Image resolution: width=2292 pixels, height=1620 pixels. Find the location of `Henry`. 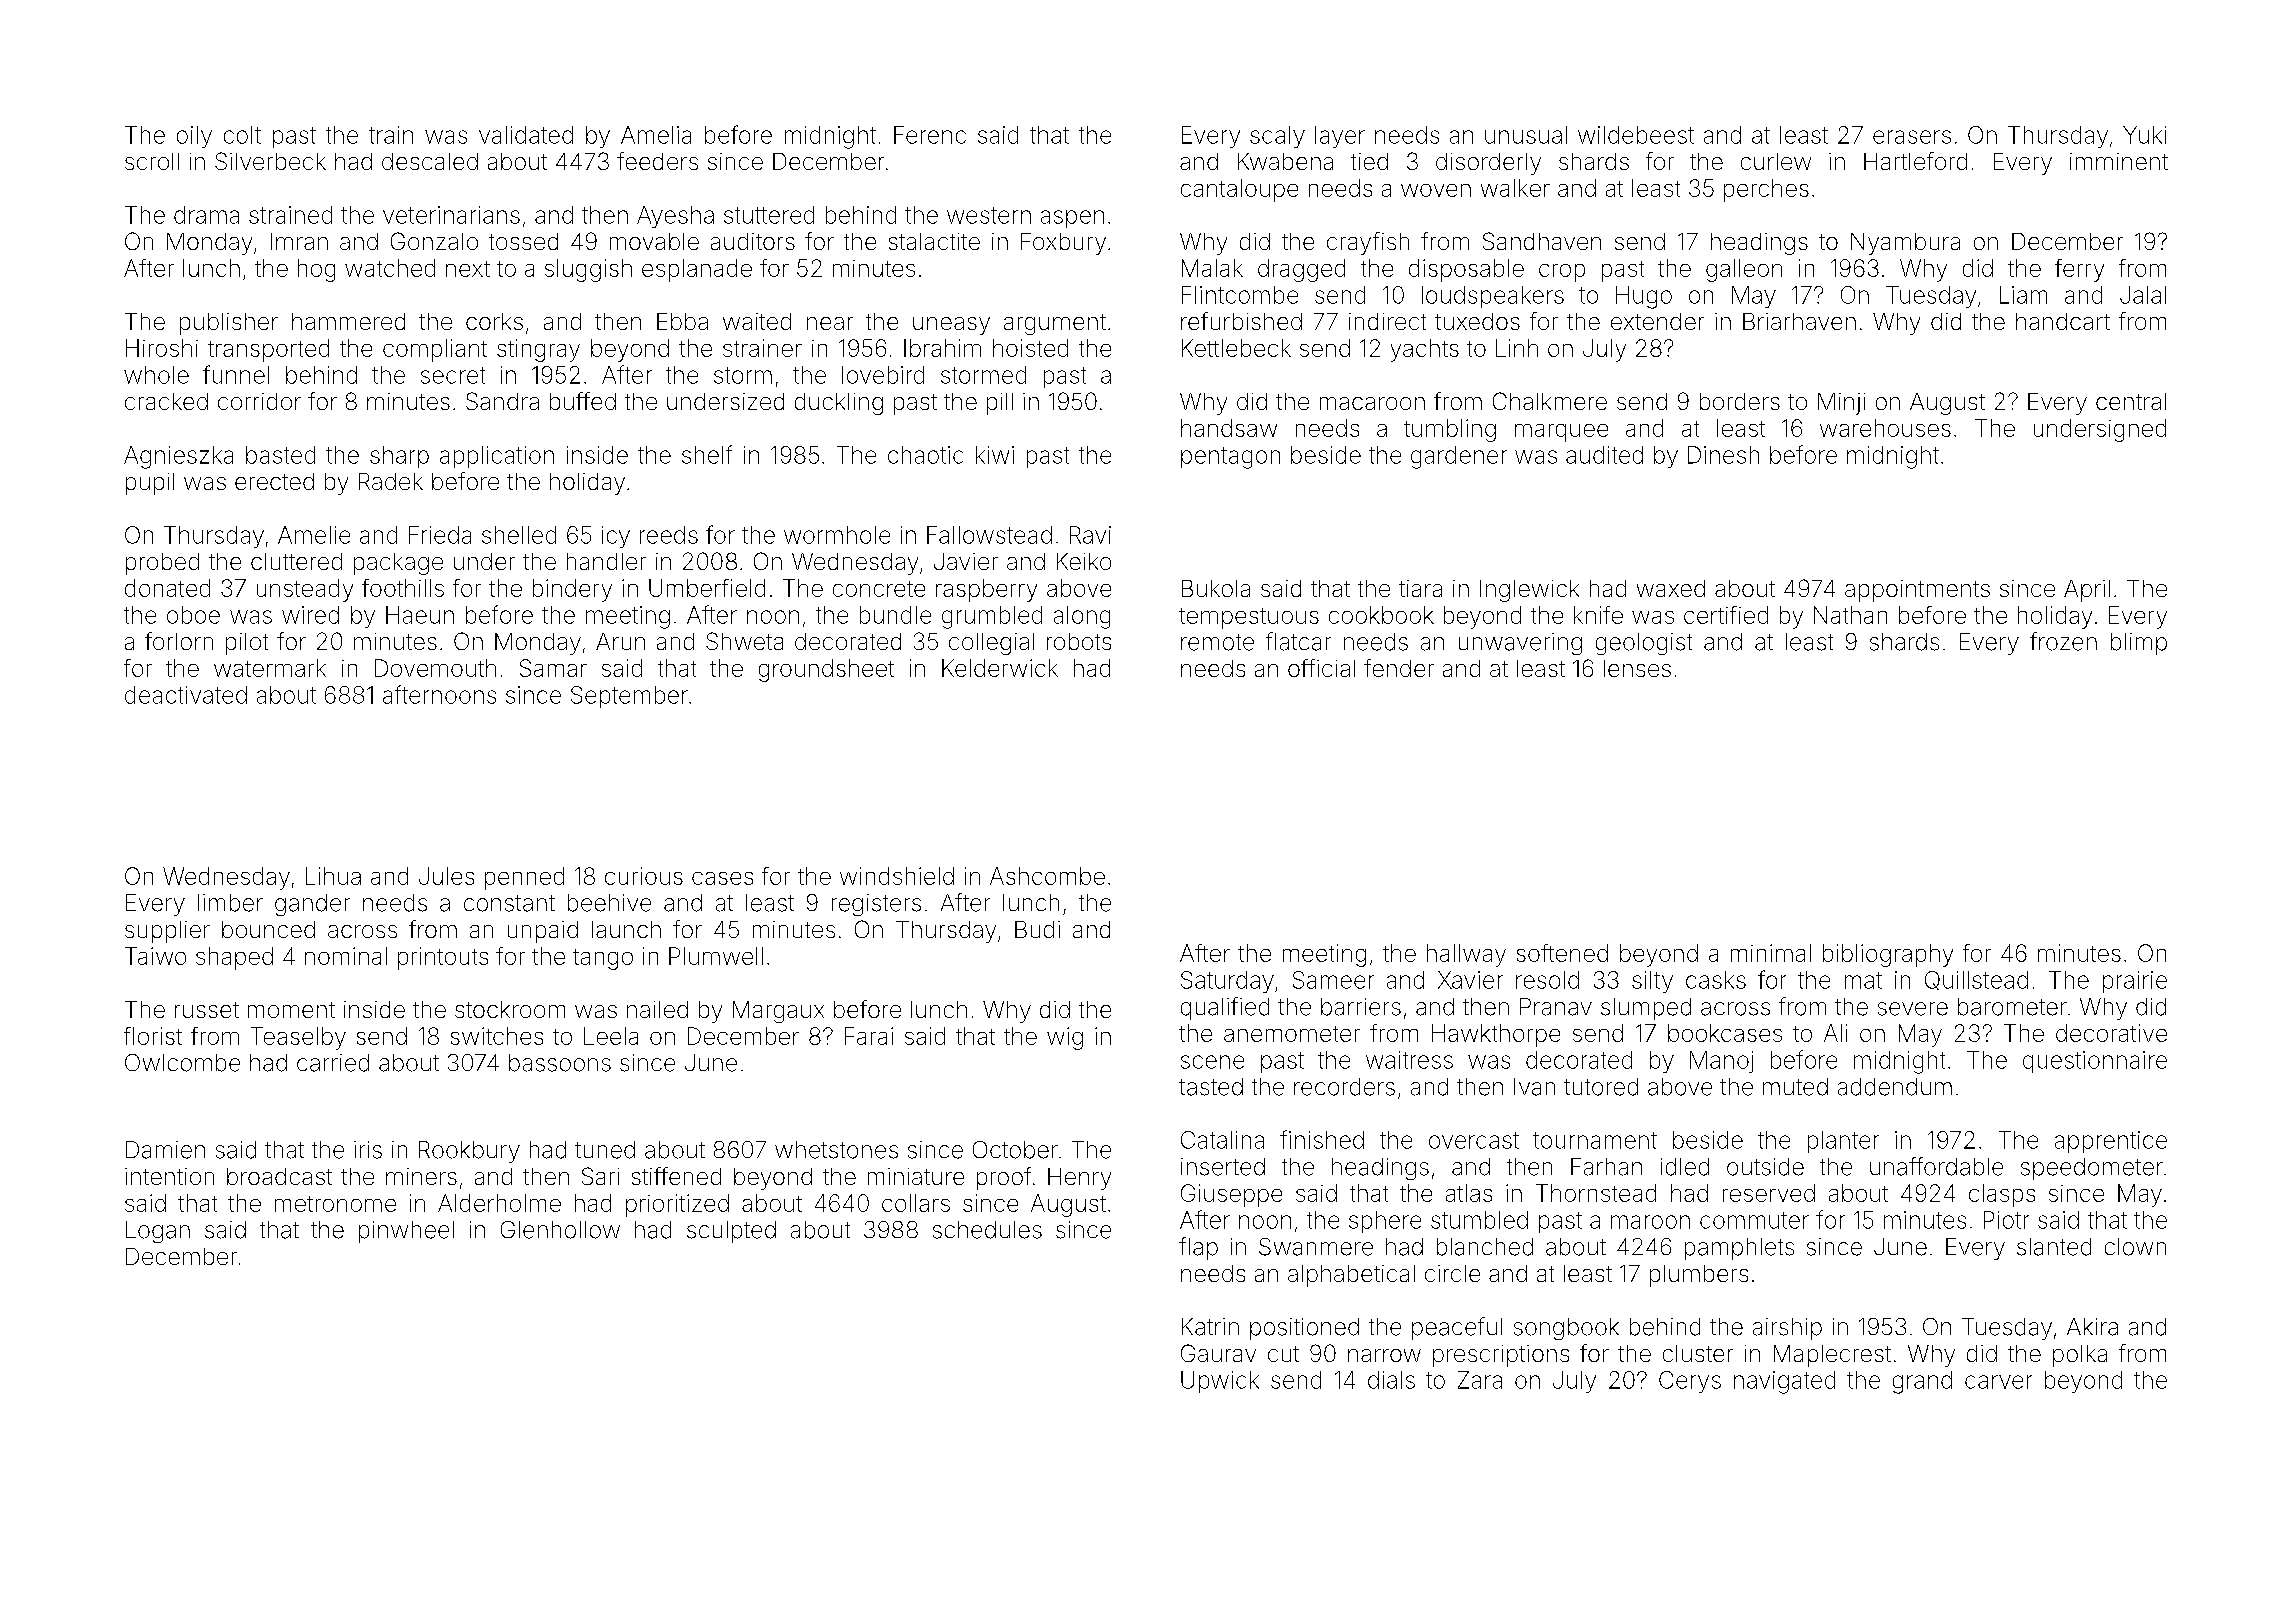

Henry is located at coordinates (1079, 1179).
